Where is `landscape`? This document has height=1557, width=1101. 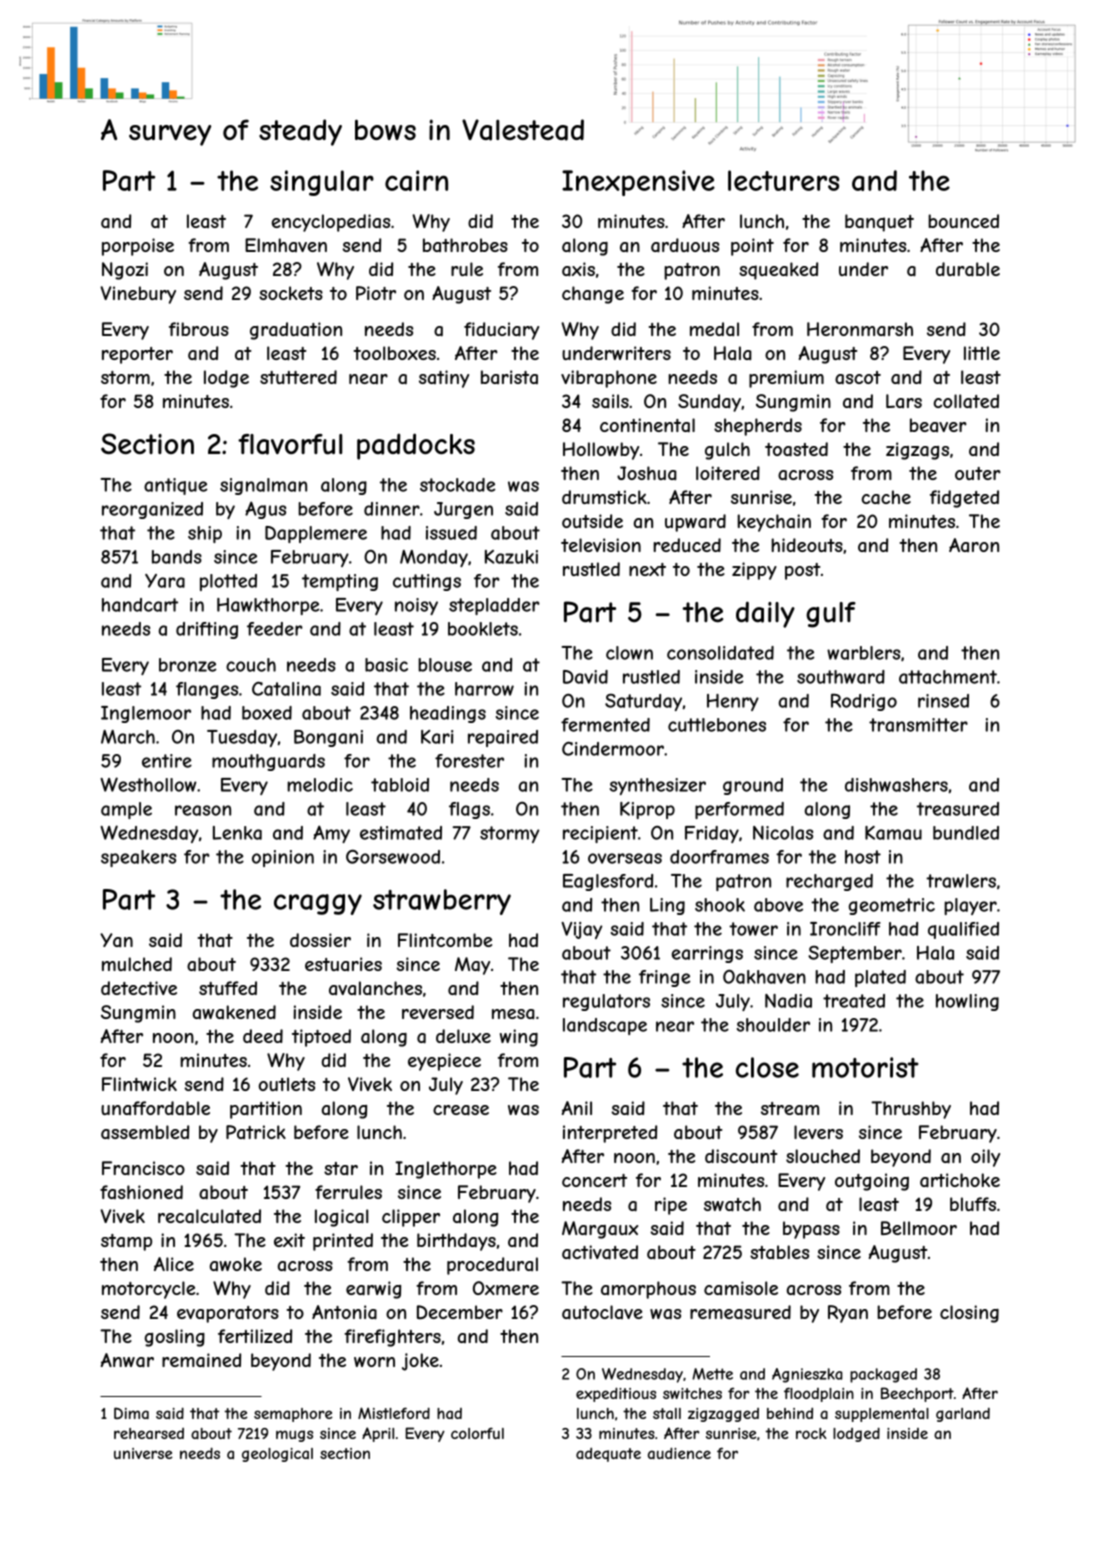
landscape is located at coordinates (605, 1026).
